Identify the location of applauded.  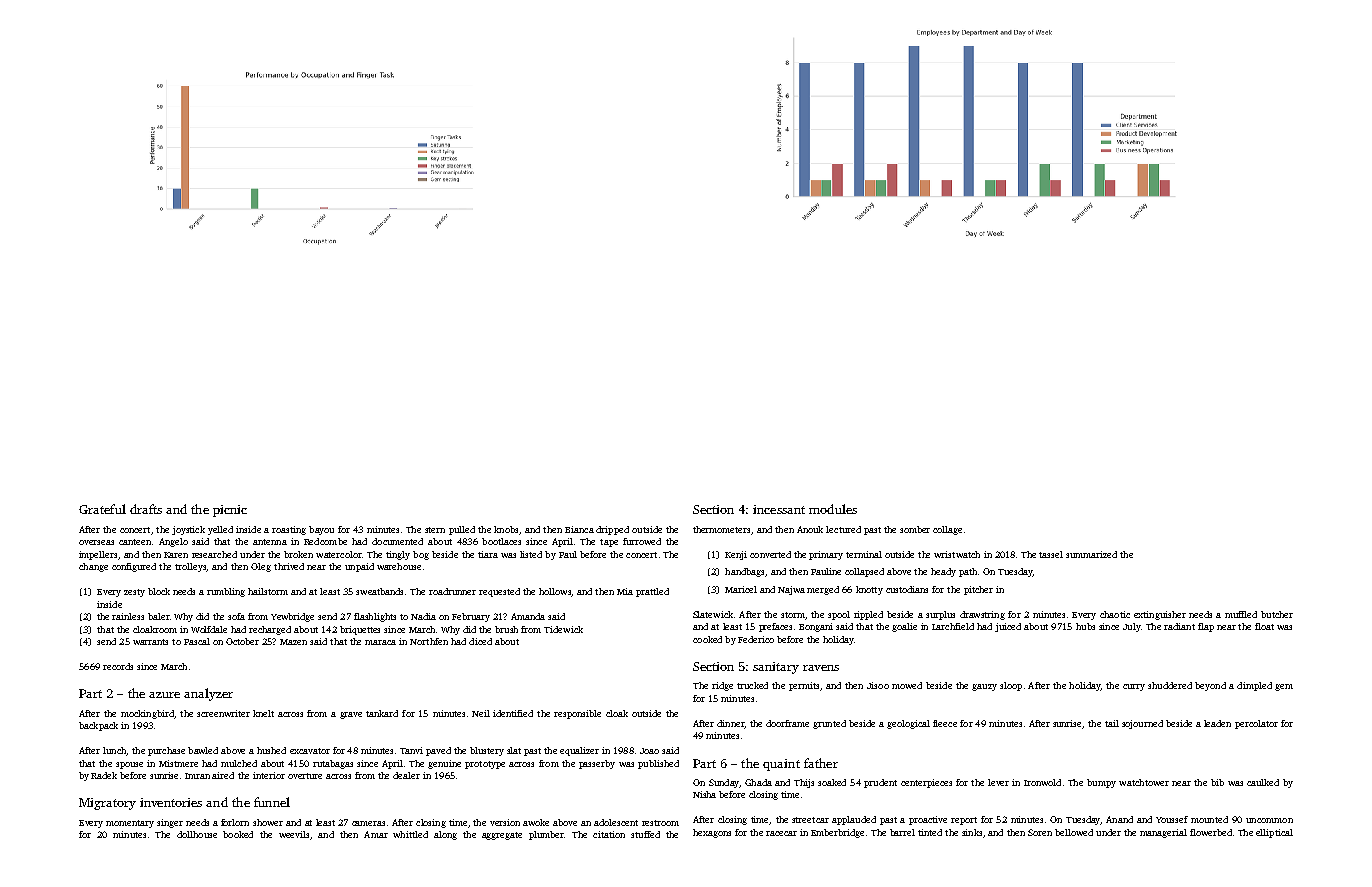
(854, 820).
